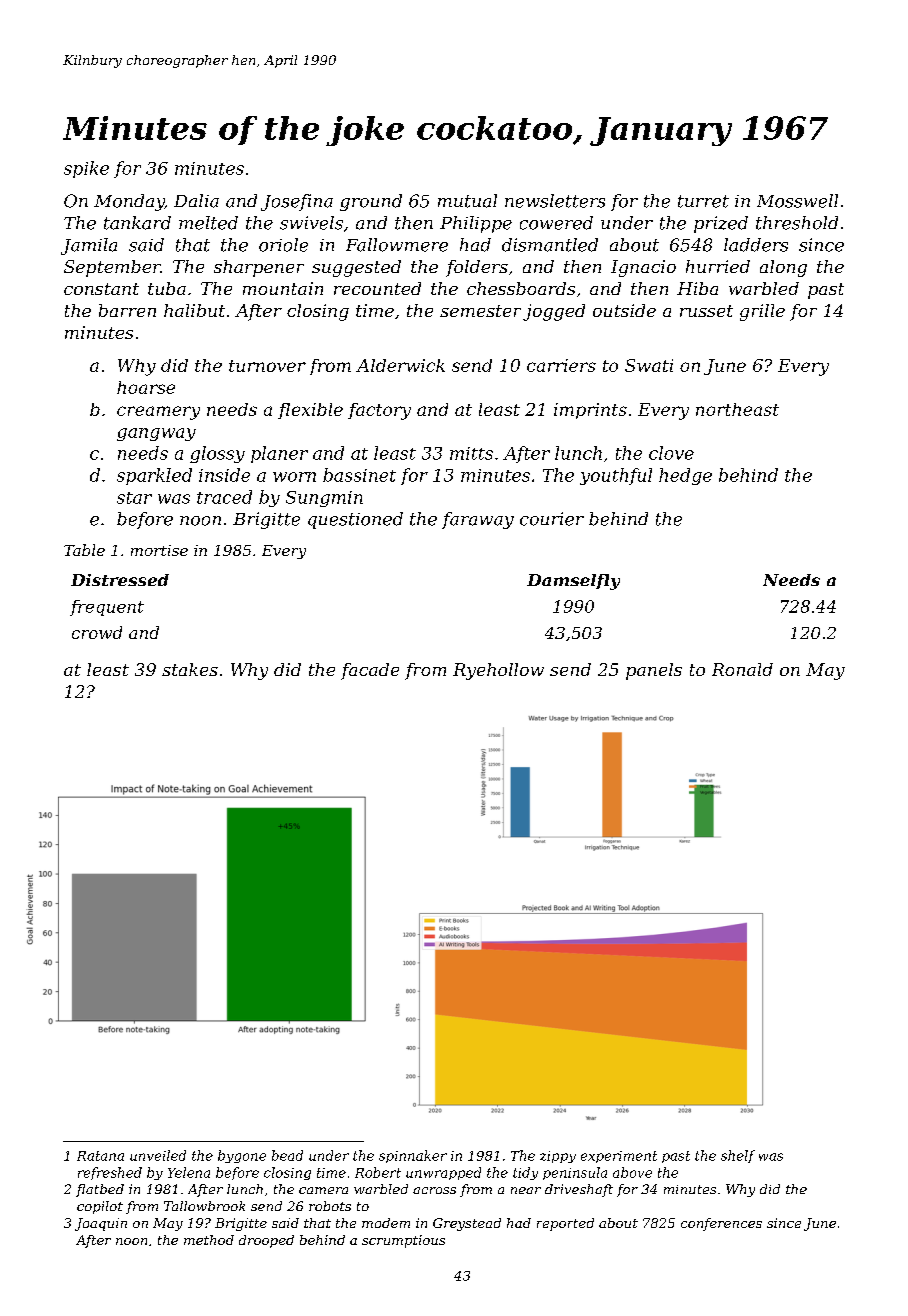 The width and height of the screenshot is (908, 1316). What do you see at coordinates (498, 671) in the screenshot?
I see `Ryehollow` at bounding box center [498, 671].
